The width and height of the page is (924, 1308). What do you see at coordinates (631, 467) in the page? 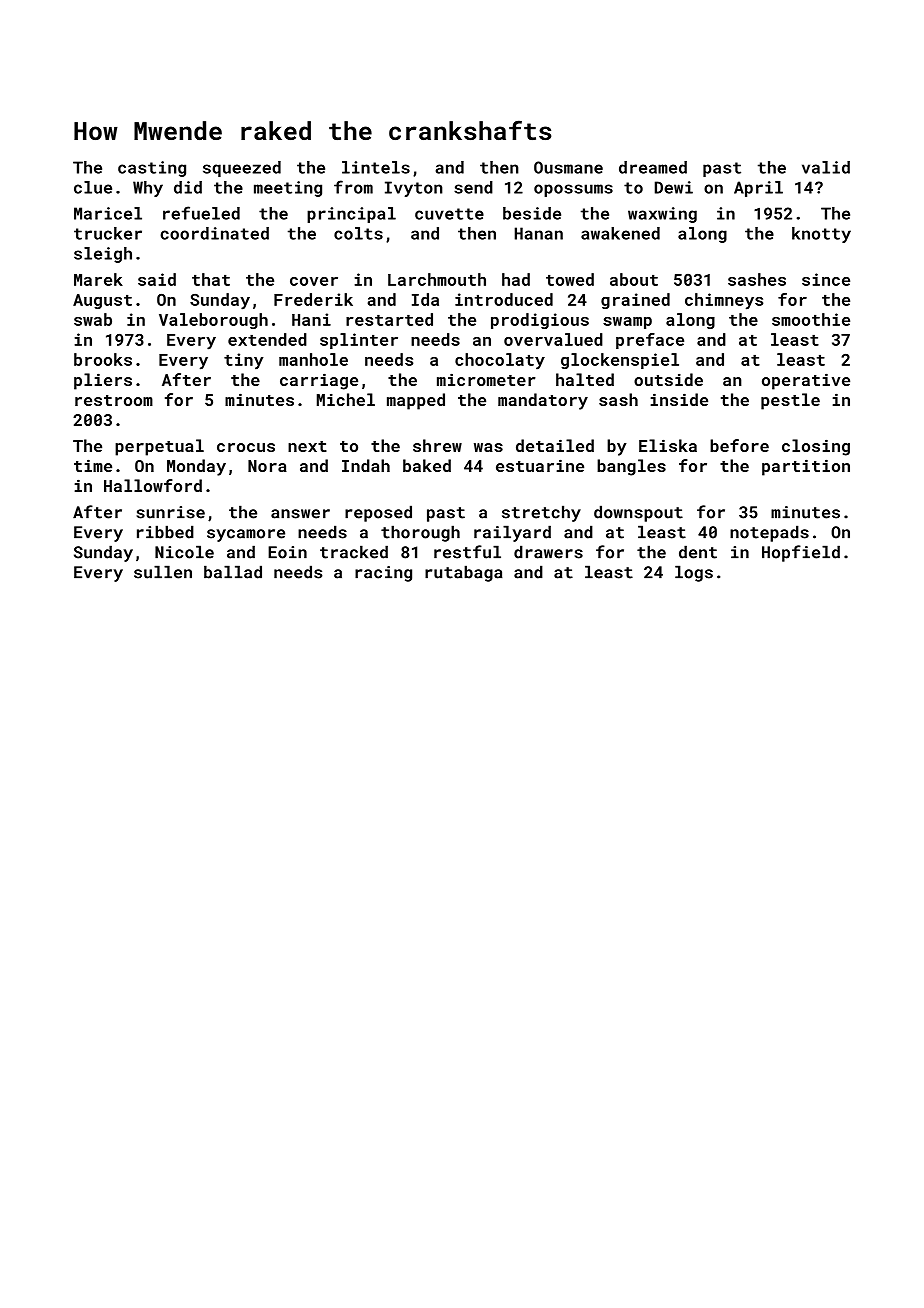
I see `bangles` at bounding box center [631, 467].
